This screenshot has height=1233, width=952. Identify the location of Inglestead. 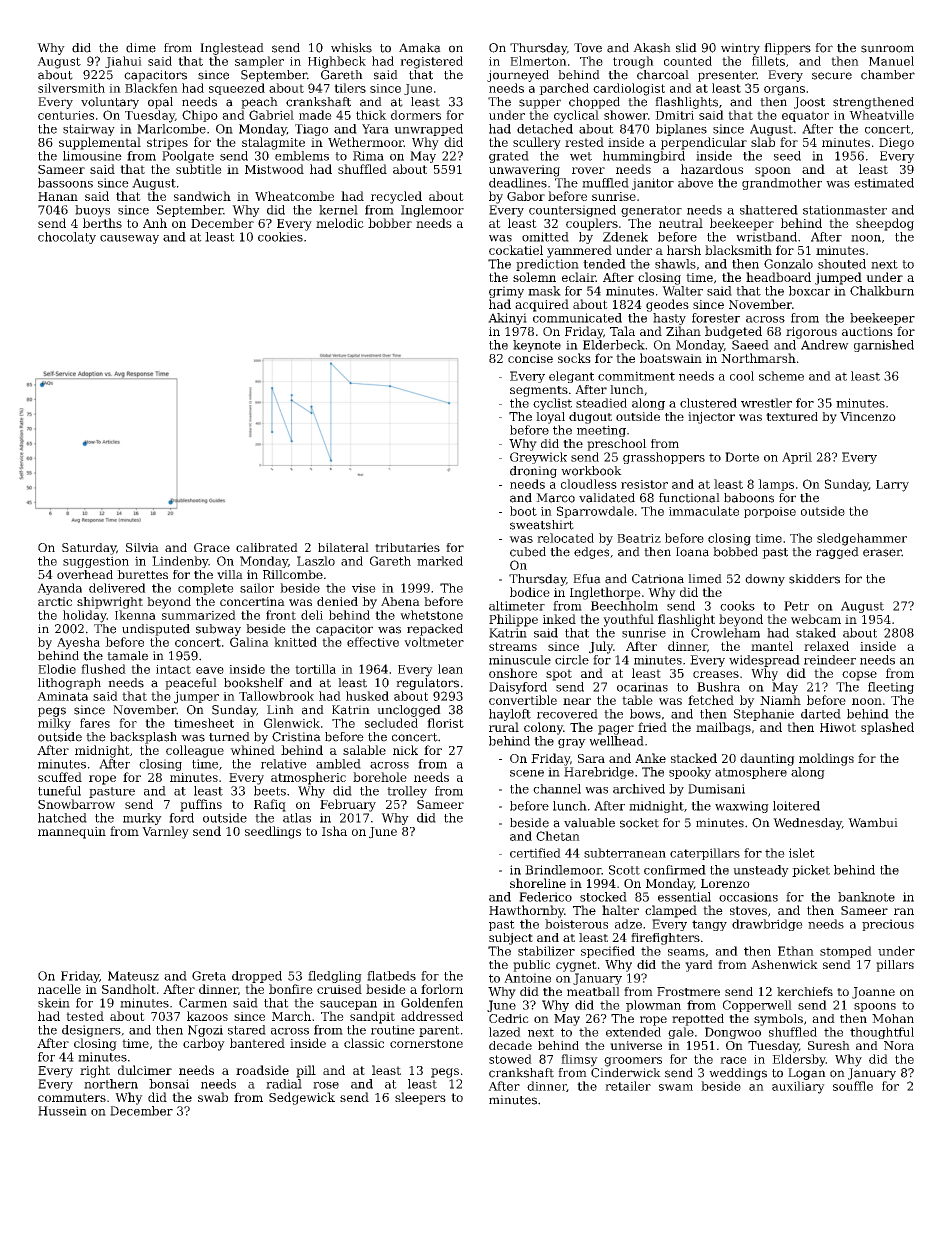
(232, 49).
